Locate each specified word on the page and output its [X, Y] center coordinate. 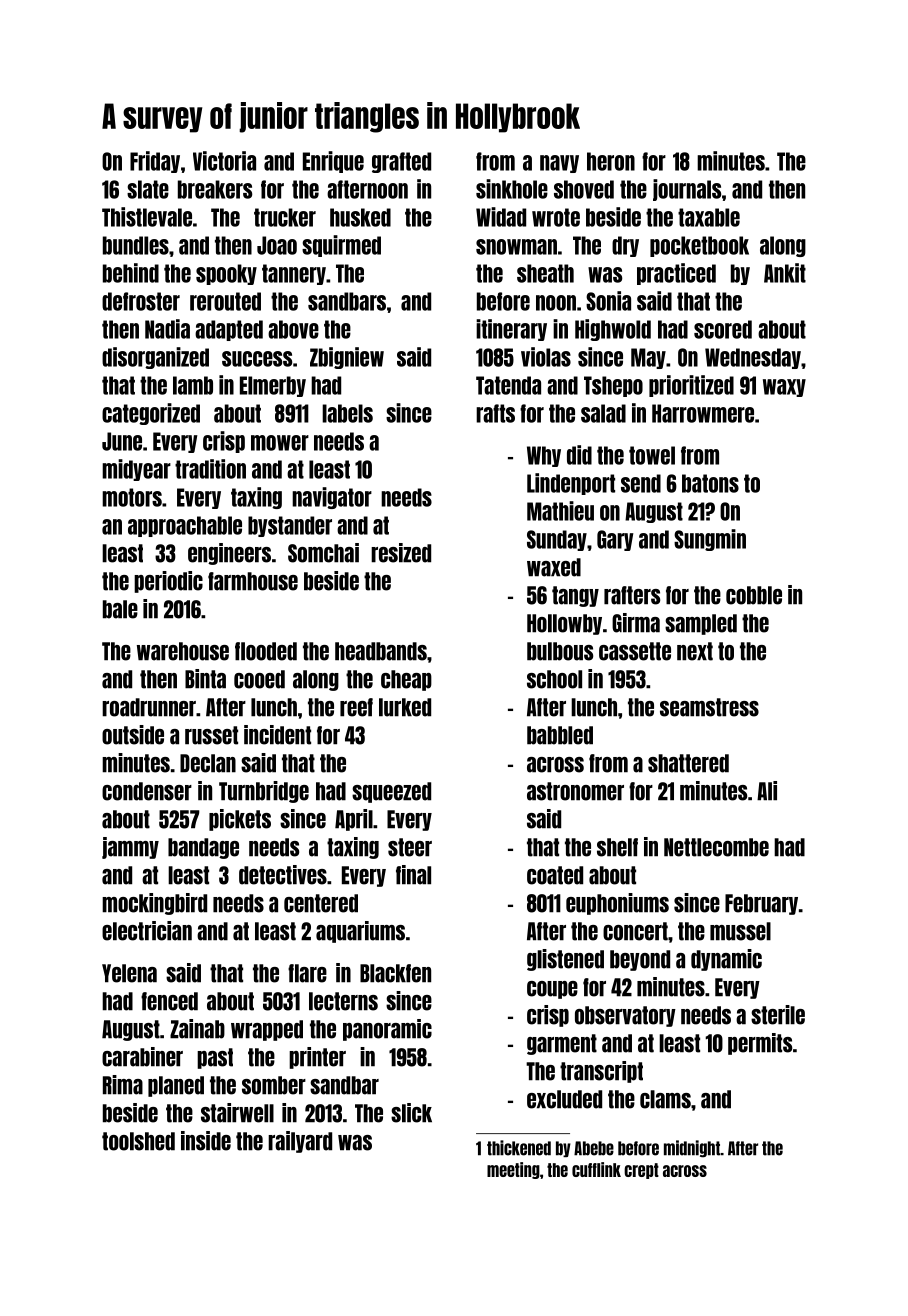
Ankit [785, 273]
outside [133, 735]
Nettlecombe [716, 847]
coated [555, 875]
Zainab [197, 1029]
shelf [617, 847]
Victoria [224, 161]
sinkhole [512, 189]
